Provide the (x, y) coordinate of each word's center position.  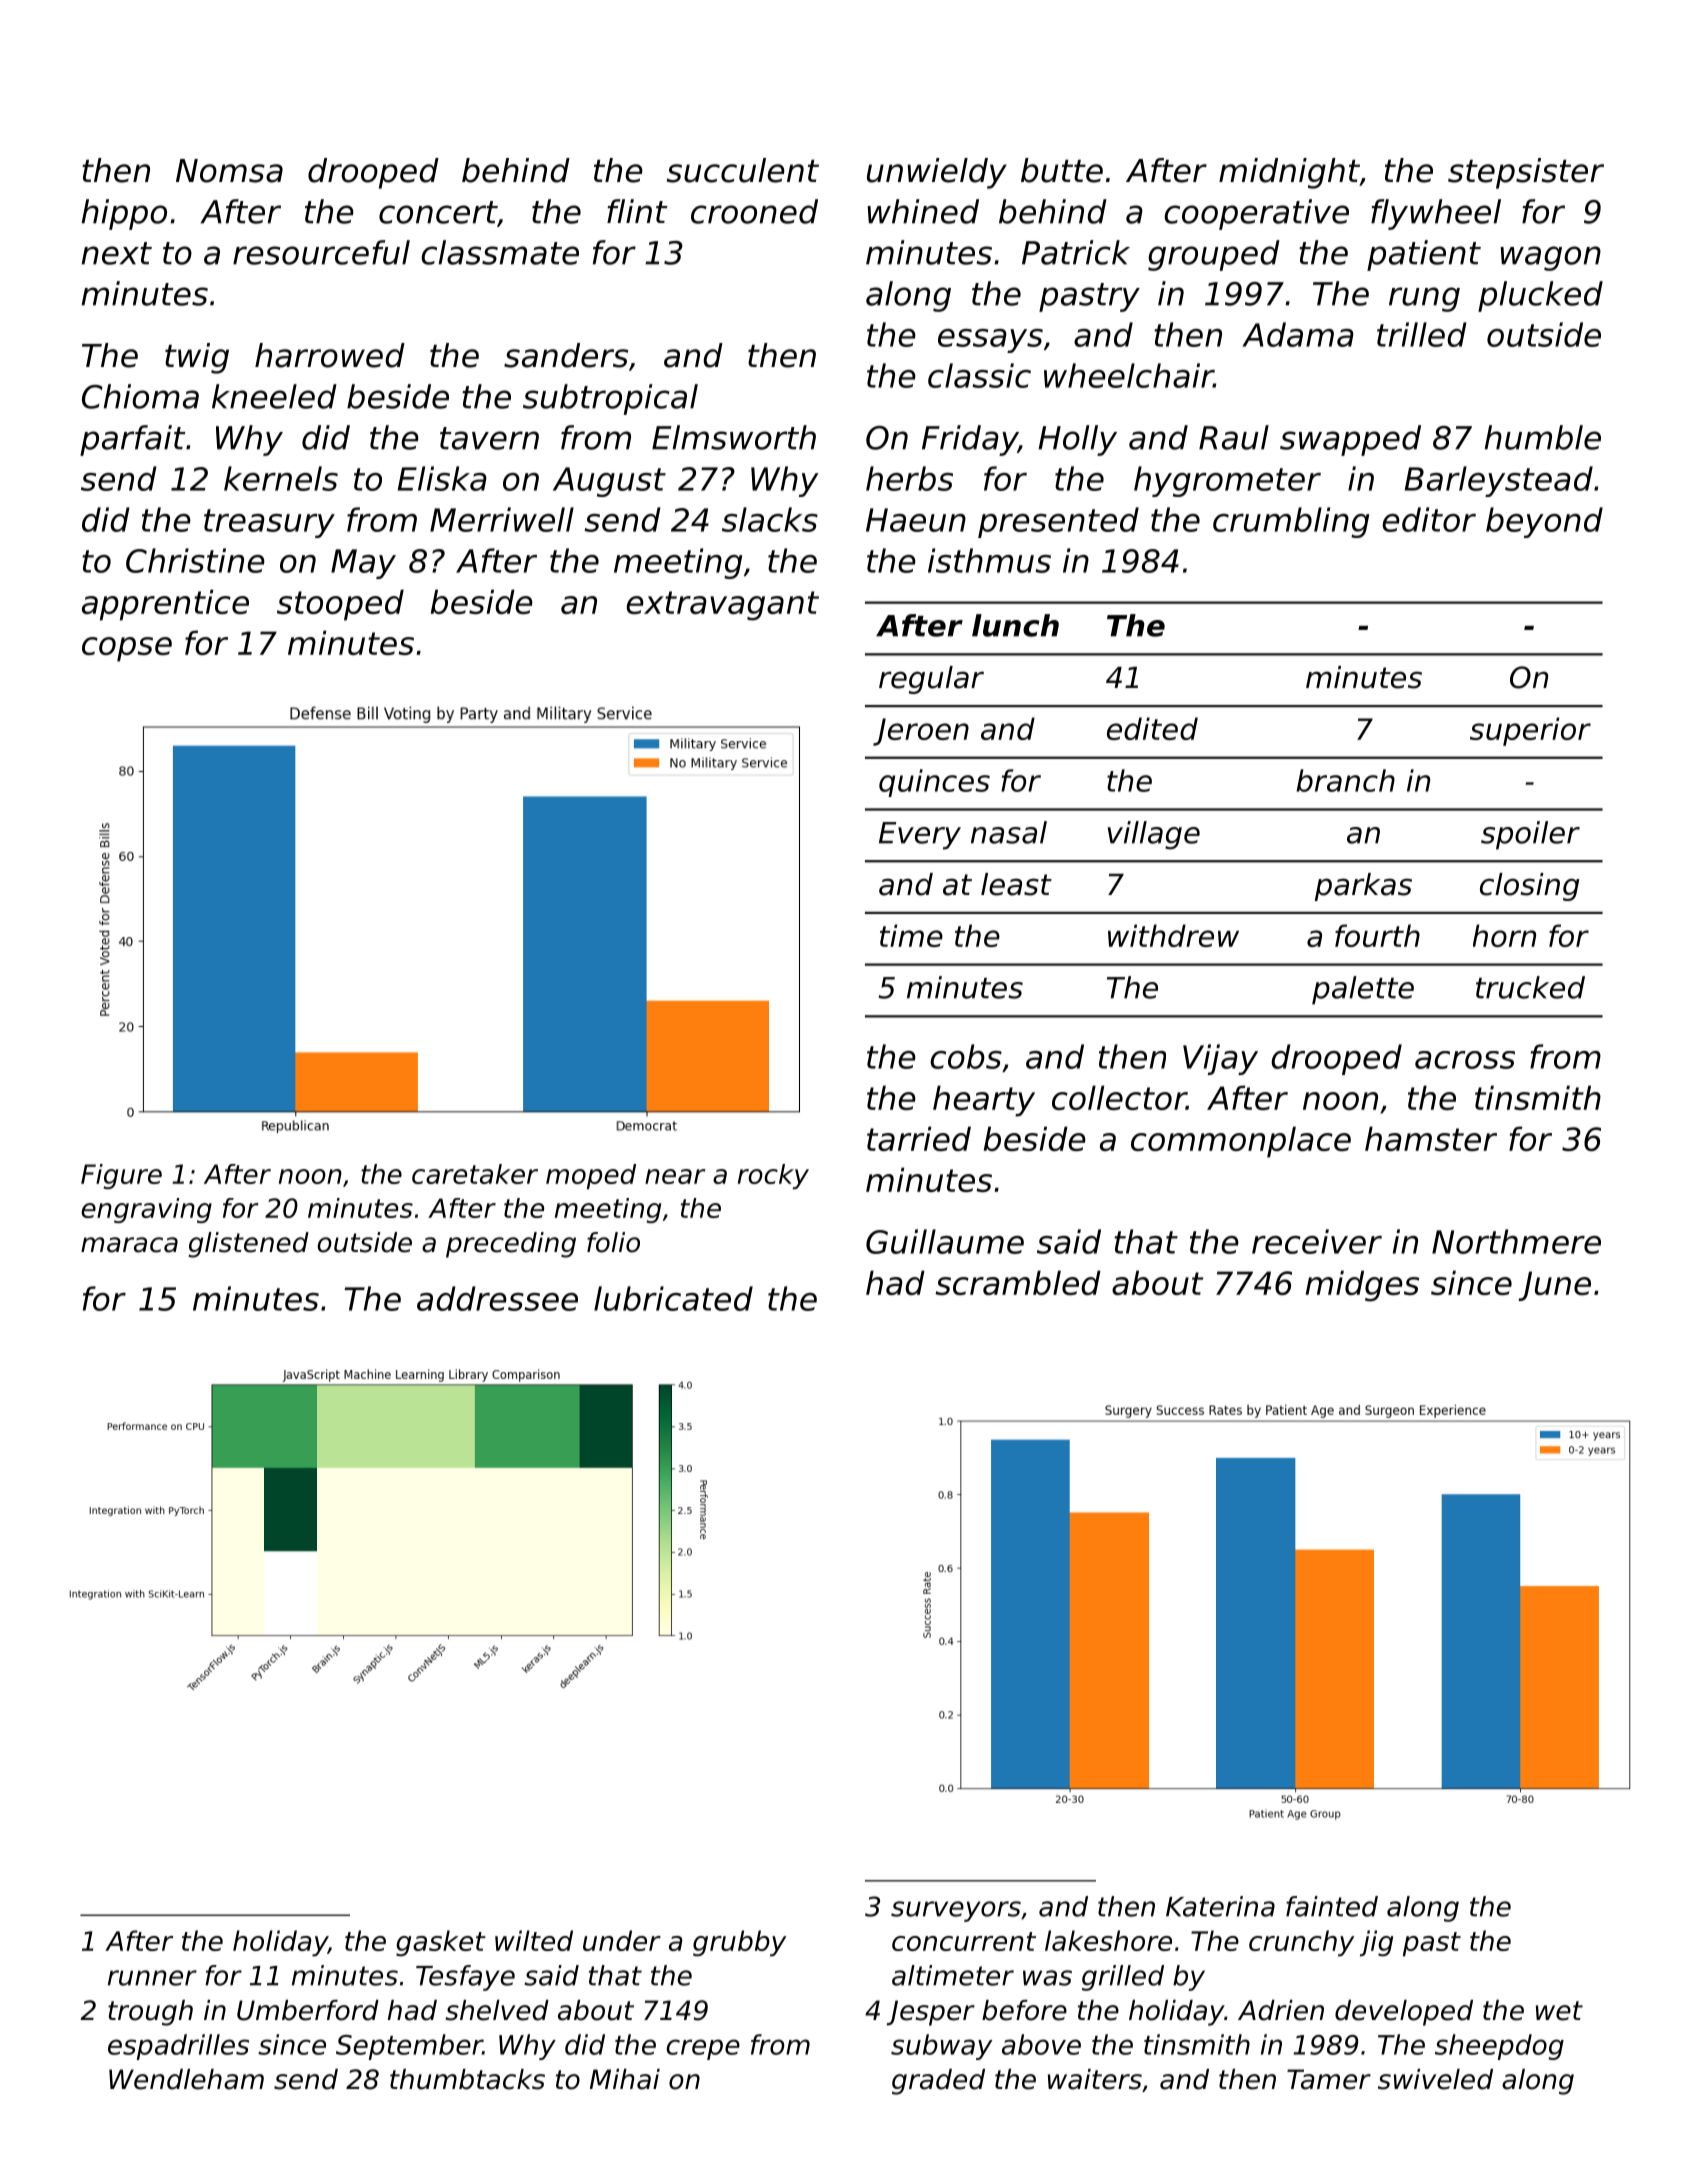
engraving (146, 1210)
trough (150, 2013)
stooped (340, 605)
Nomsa (229, 171)
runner (152, 1978)
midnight (1289, 173)
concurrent (964, 1941)
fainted (1332, 1906)
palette (1363, 990)
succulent (743, 170)
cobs (966, 1056)
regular (931, 680)
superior (1530, 731)
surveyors (956, 1911)
